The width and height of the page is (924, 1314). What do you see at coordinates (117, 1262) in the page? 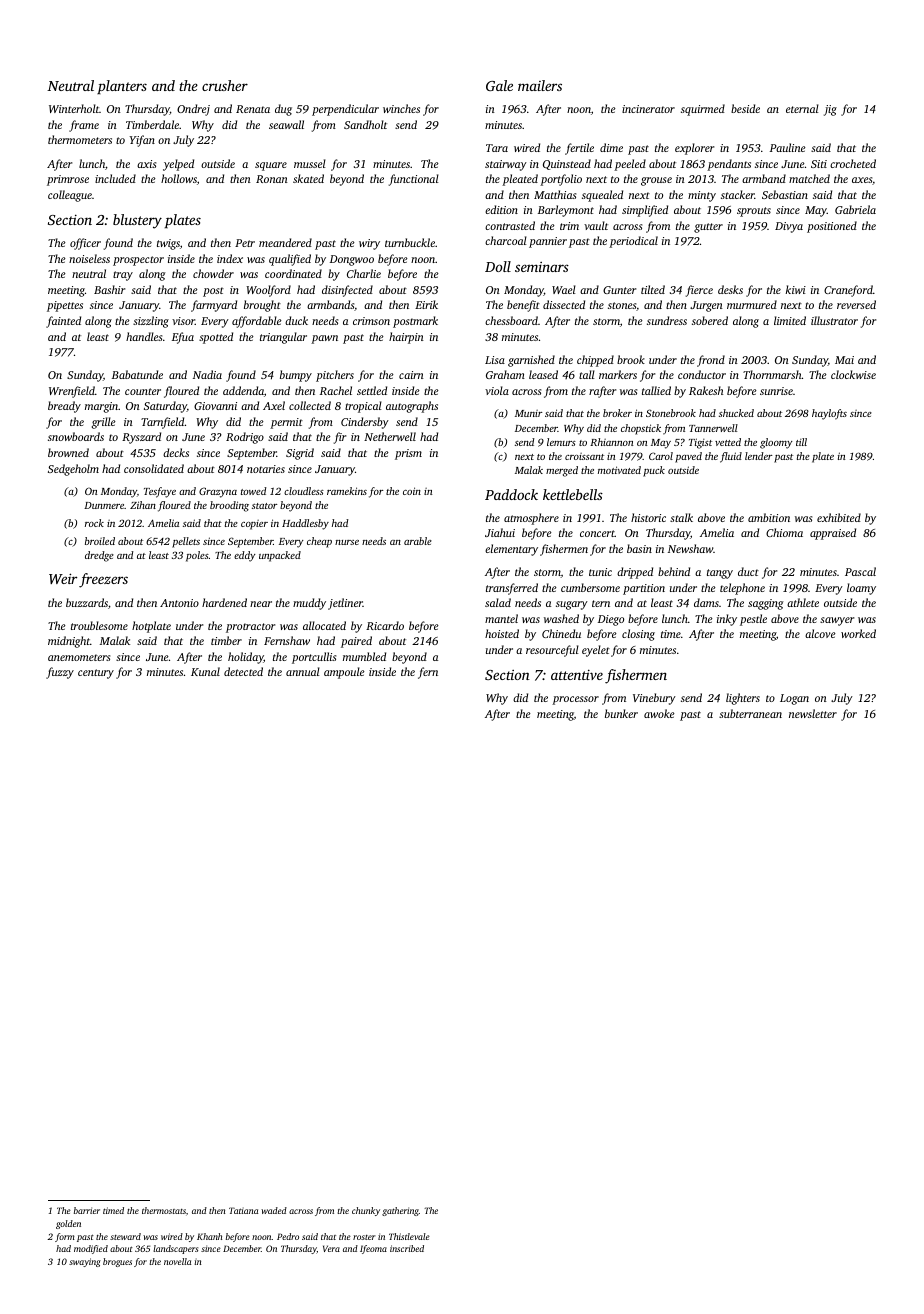
I see `brogues` at bounding box center [117, 1262].
